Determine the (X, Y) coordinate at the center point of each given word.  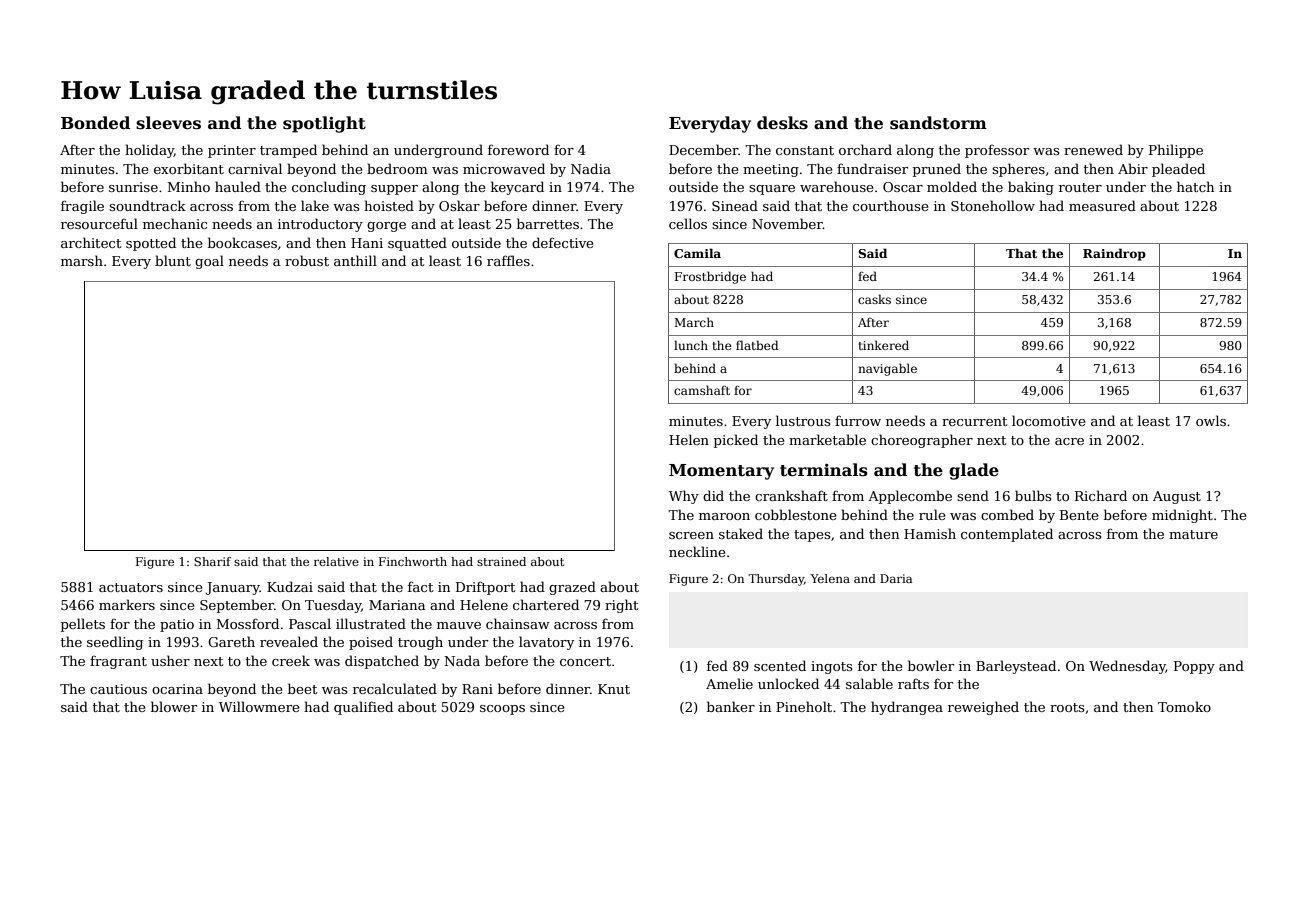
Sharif (212, 561)
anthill (355, 260)
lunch (691, 345)
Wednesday (1127, 667)
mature (1193, 534)
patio (177, 625)
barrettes (548, 223)
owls (1211, 420)
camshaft (702, 390)
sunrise (133, 187)
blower (174, 706)
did (713, 495)
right (621, 606)
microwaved (504, 168)
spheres (1018, 170)
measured (1102, 205)
